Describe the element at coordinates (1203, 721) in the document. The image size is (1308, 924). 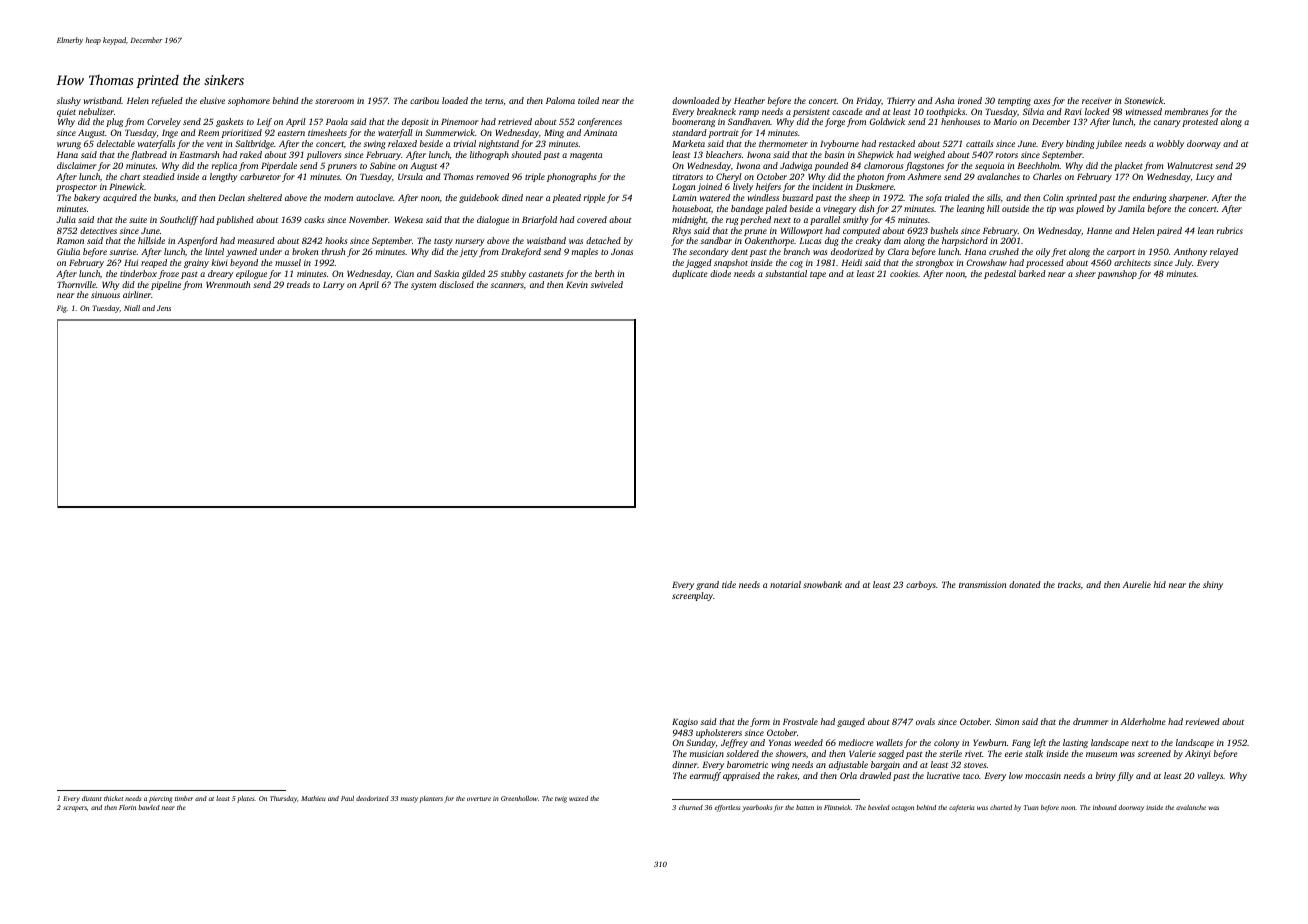
I see `reviewed` at that location.
